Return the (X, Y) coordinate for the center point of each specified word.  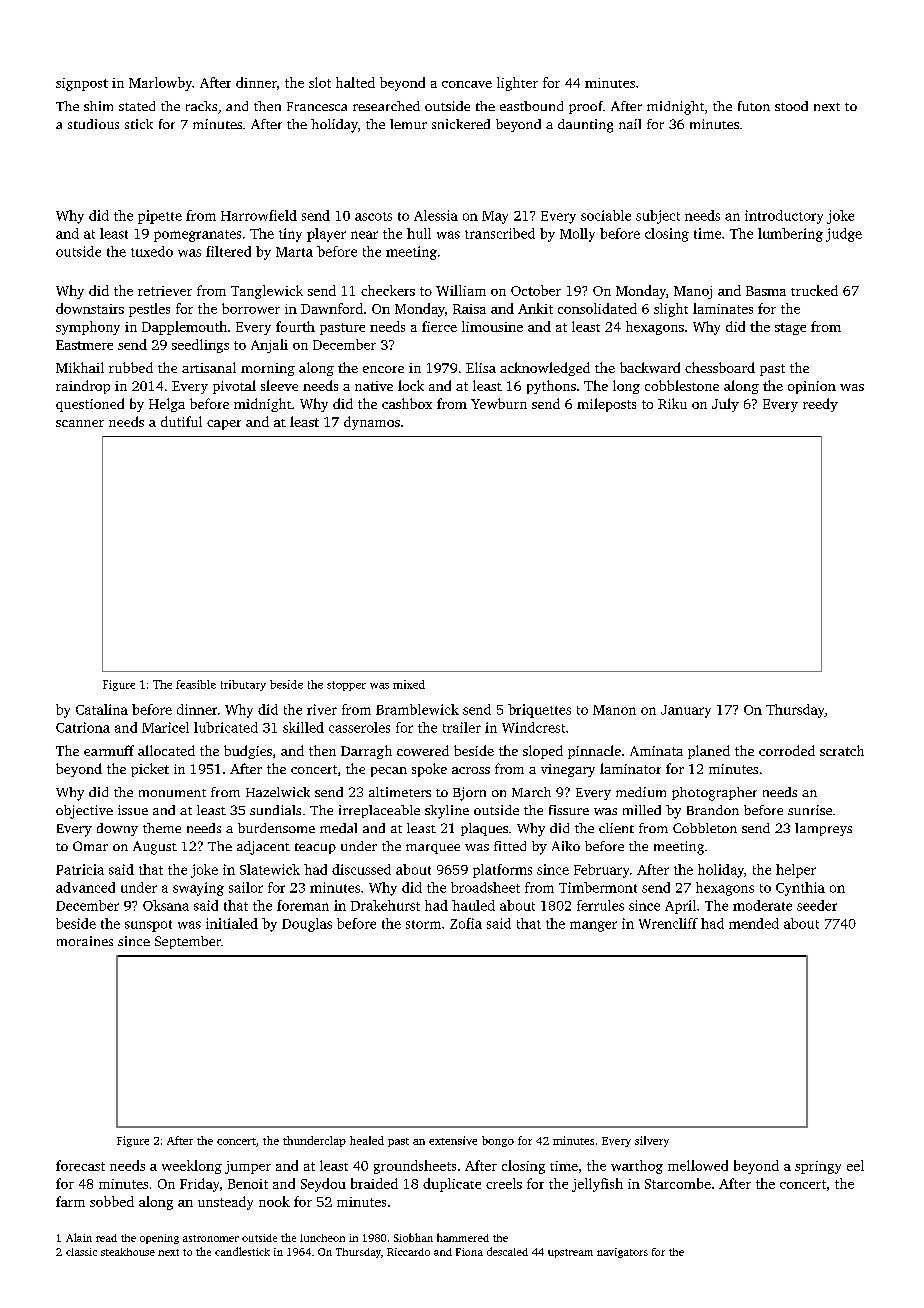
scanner (80, 423)
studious (93, 124)
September (188, 942)
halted (355, 82)
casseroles (359, 727)
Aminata (656, 751)
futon (754, 106)
